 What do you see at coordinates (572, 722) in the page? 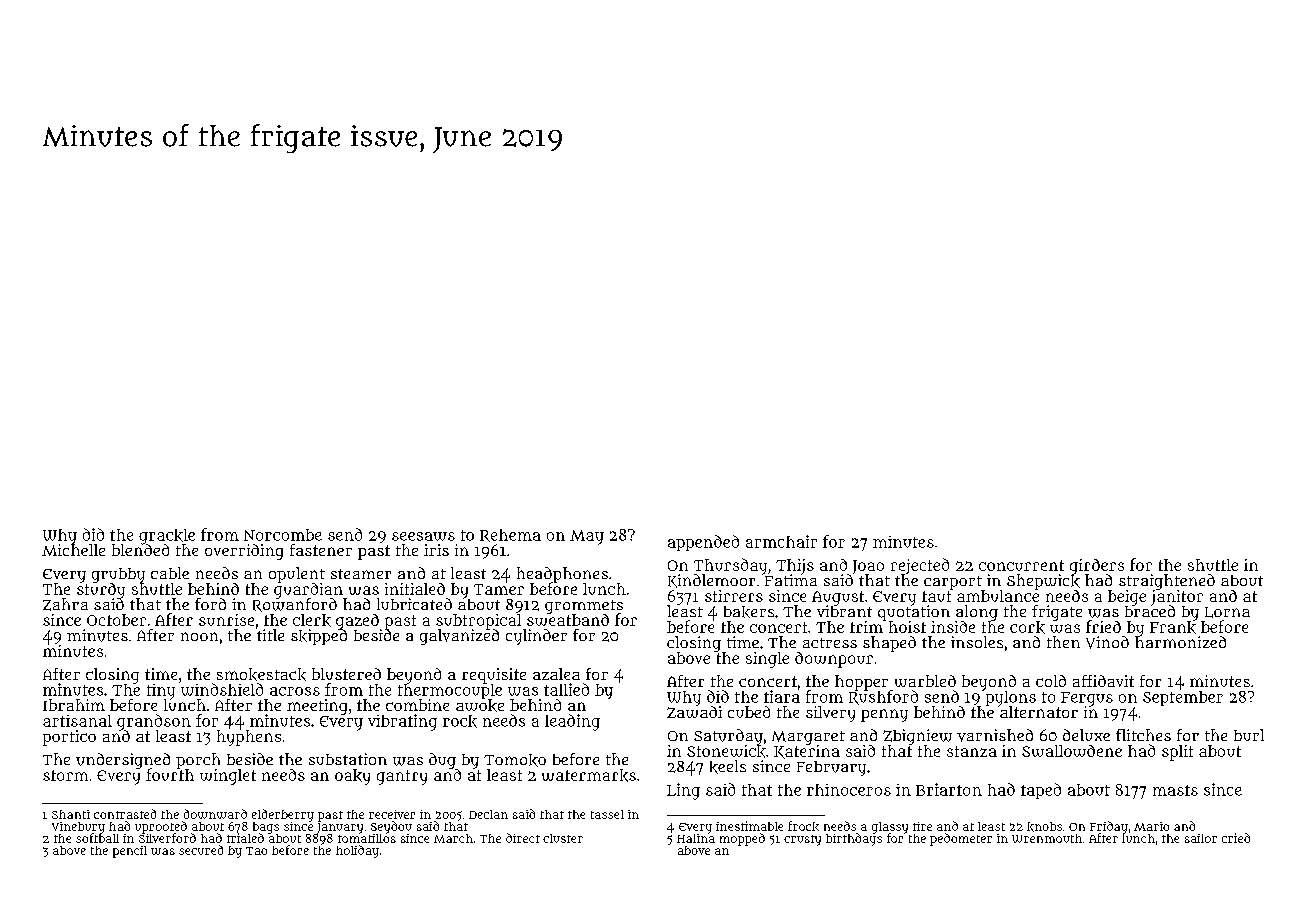
I see `leading` at bounding box center [572, 722].
